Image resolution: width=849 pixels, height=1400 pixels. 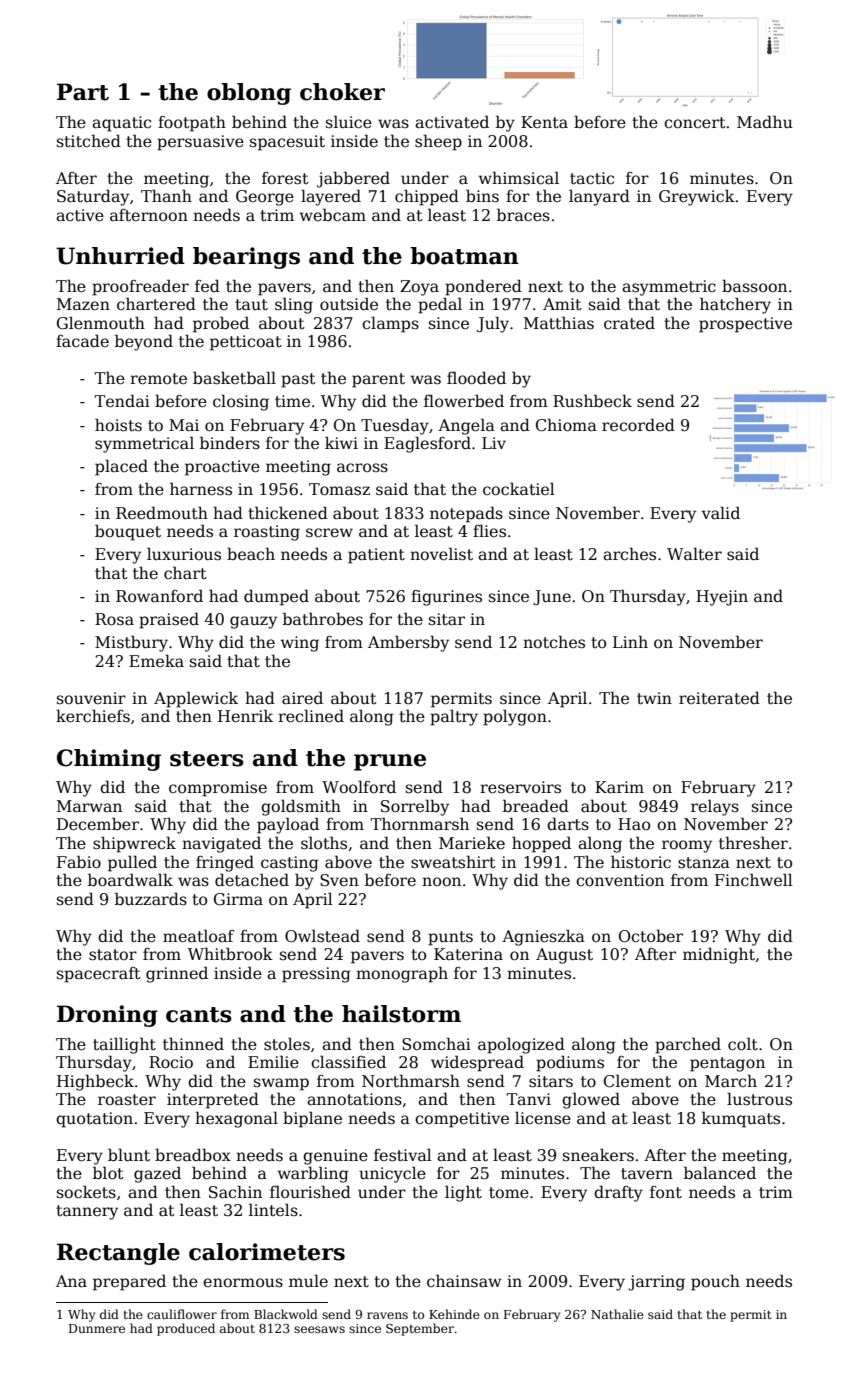 What do you see at coordinates (341, 442) in the screenshot?
I see `kiwi` at bounding box center [341, 442].
